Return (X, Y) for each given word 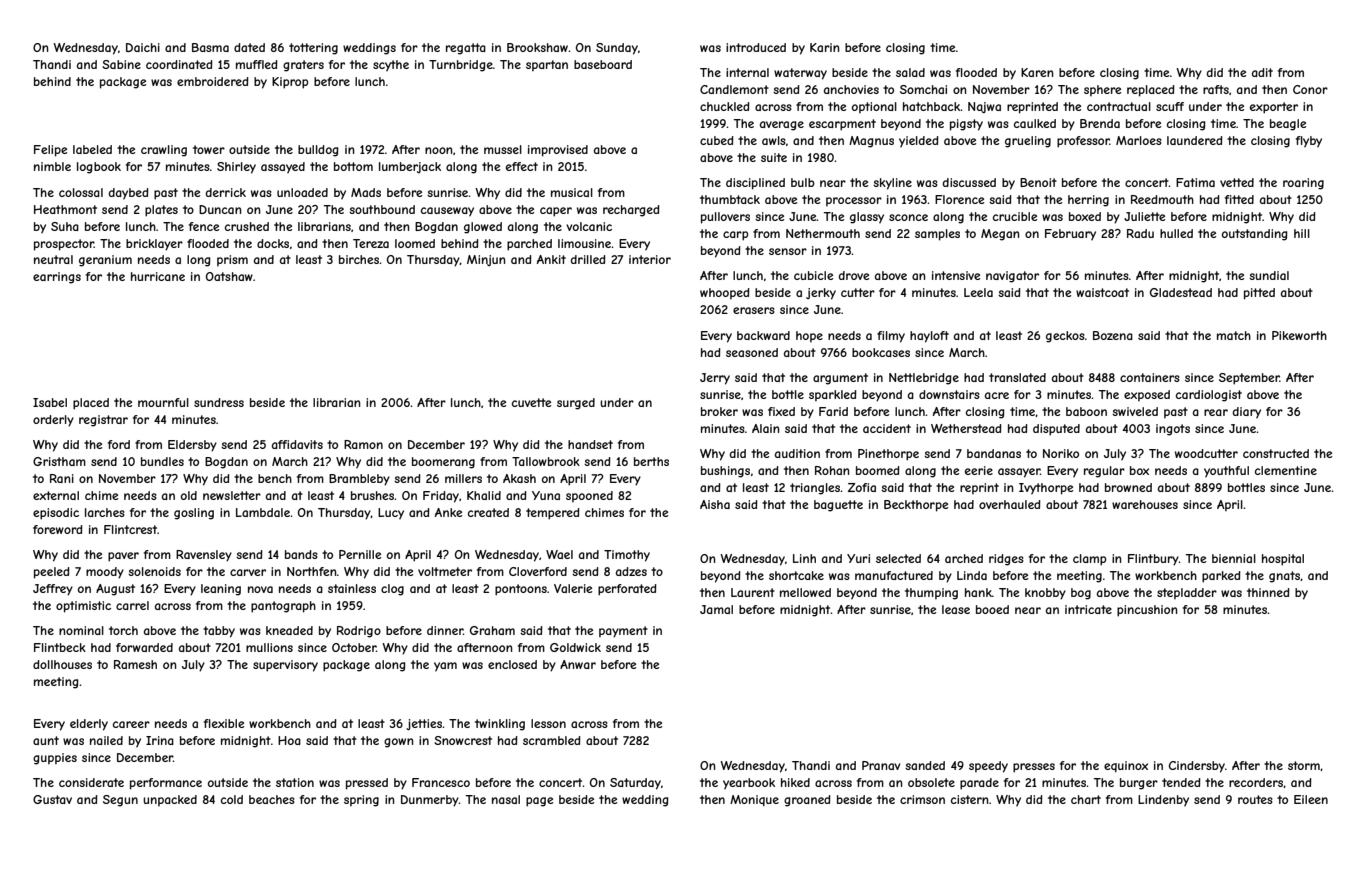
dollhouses (62, 664)
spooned (589, 496)
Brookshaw (537, 47)
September (1249, 379)
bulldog (318, 151)
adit (1262, 72)
